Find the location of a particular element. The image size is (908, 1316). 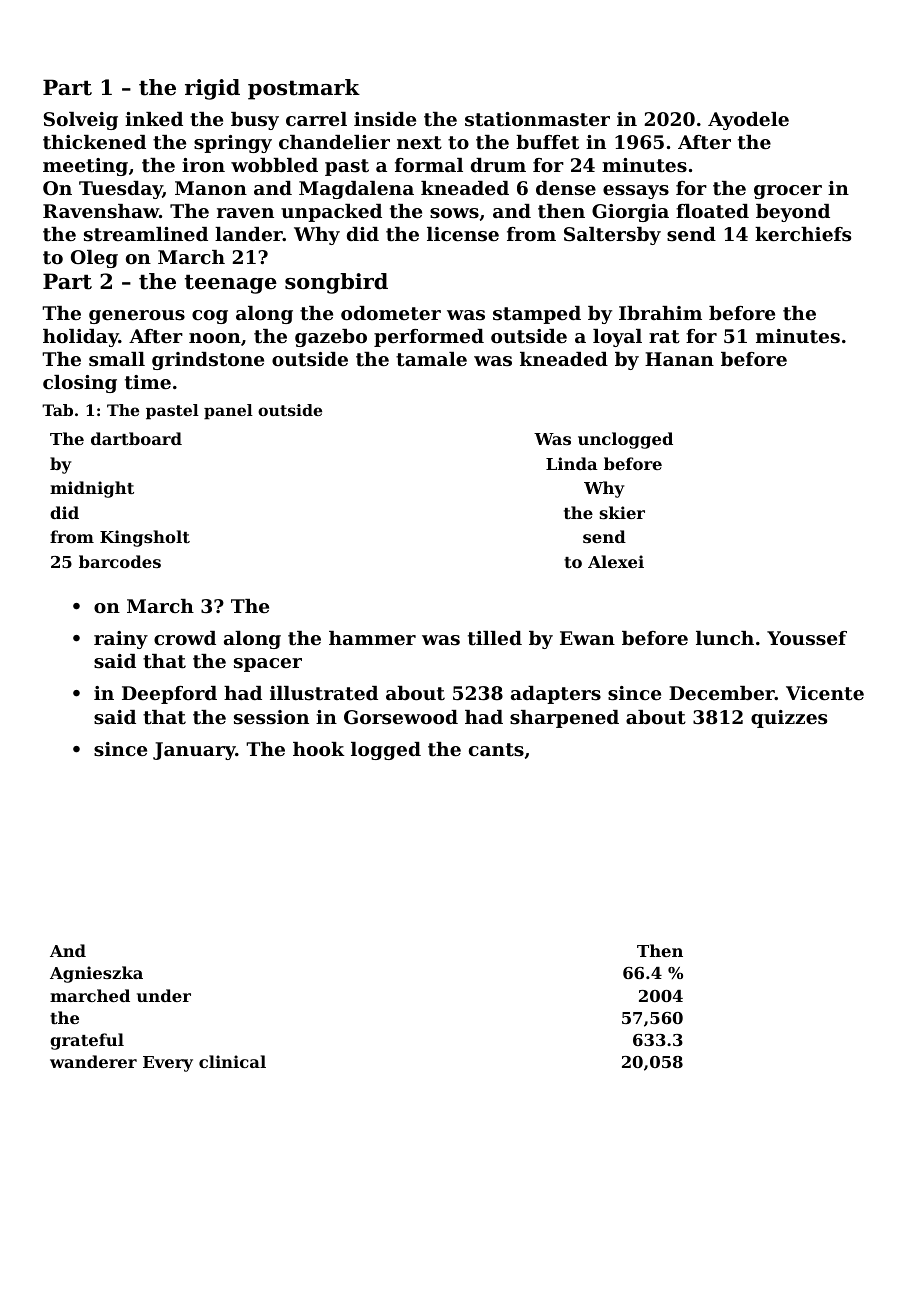

Ayodele is located at coordinates (748, 121).
